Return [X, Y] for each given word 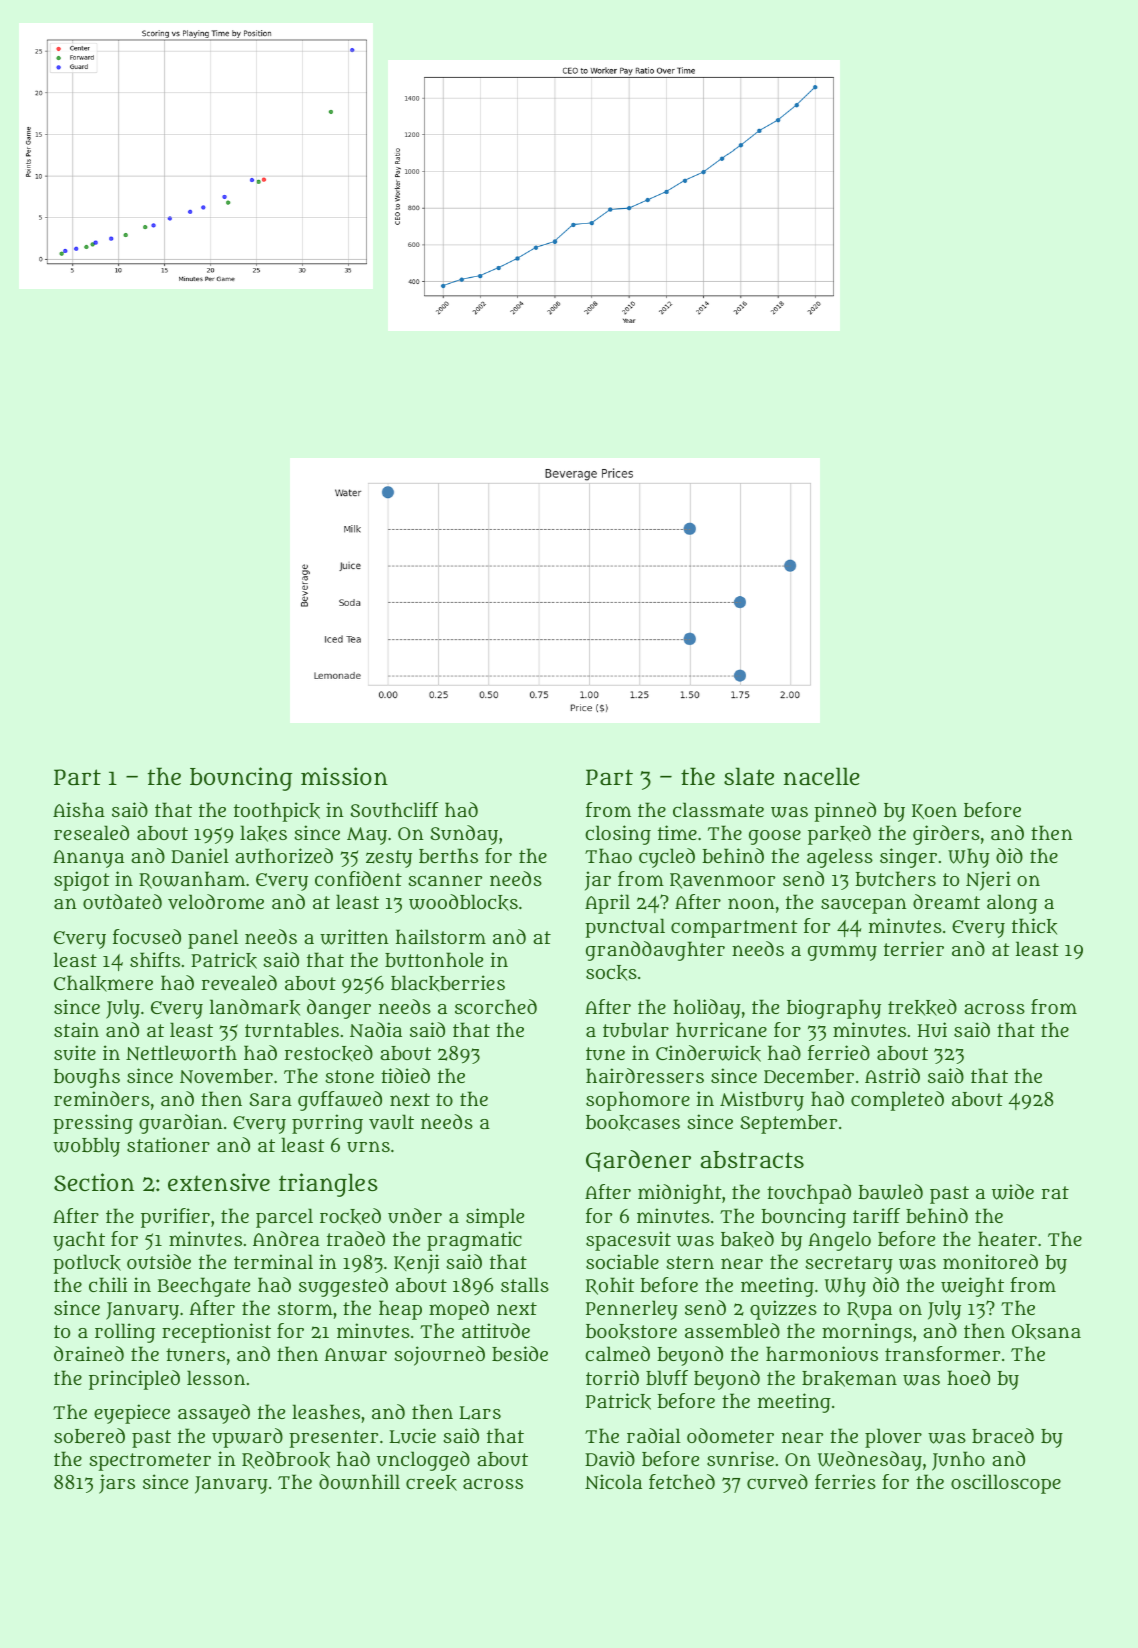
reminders [102, 1098]
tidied [405, 1075]
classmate [718, 809]
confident [358, 878]
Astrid [892, 1075]
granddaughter [655, 951]
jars [117, 1484]
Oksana [1046, 1332]
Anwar [355, 1355]
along [1012, 904]
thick [1034, 926]
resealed [91, 832]
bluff [667, 1377]
